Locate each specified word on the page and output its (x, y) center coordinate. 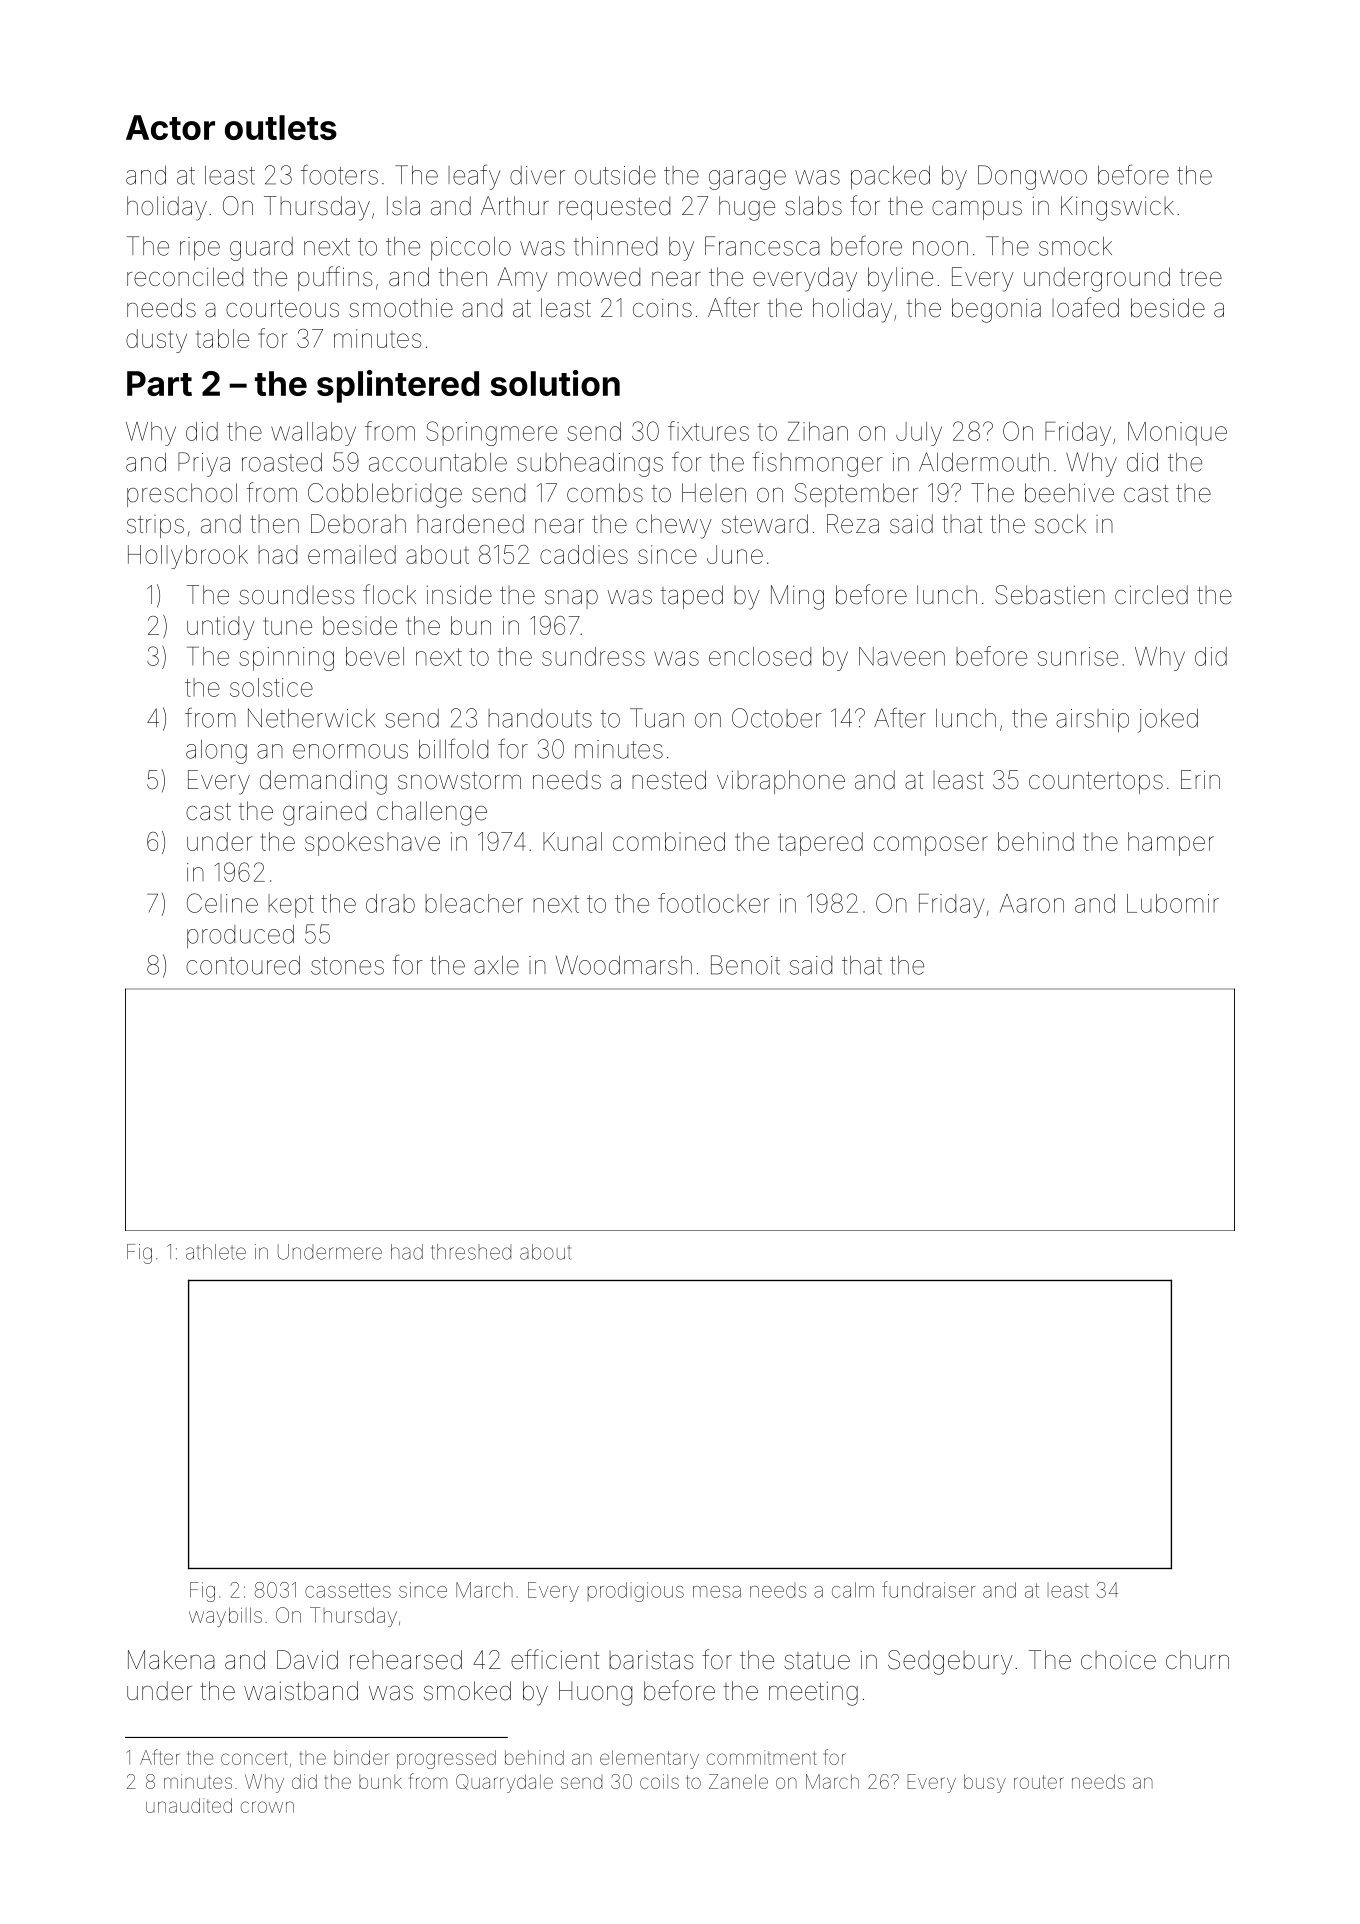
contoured (243, 965)
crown (267, 1807)
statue (817, 1661)
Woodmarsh (624, 965)
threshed (471, 1252)
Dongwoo (1032, 177)
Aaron (1032, 903)
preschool (182, 495)
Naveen (902, 656)
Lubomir (1173, 903)
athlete (216, 1252)
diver (537, 175)
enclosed (760, 656)
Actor (170, 127)
